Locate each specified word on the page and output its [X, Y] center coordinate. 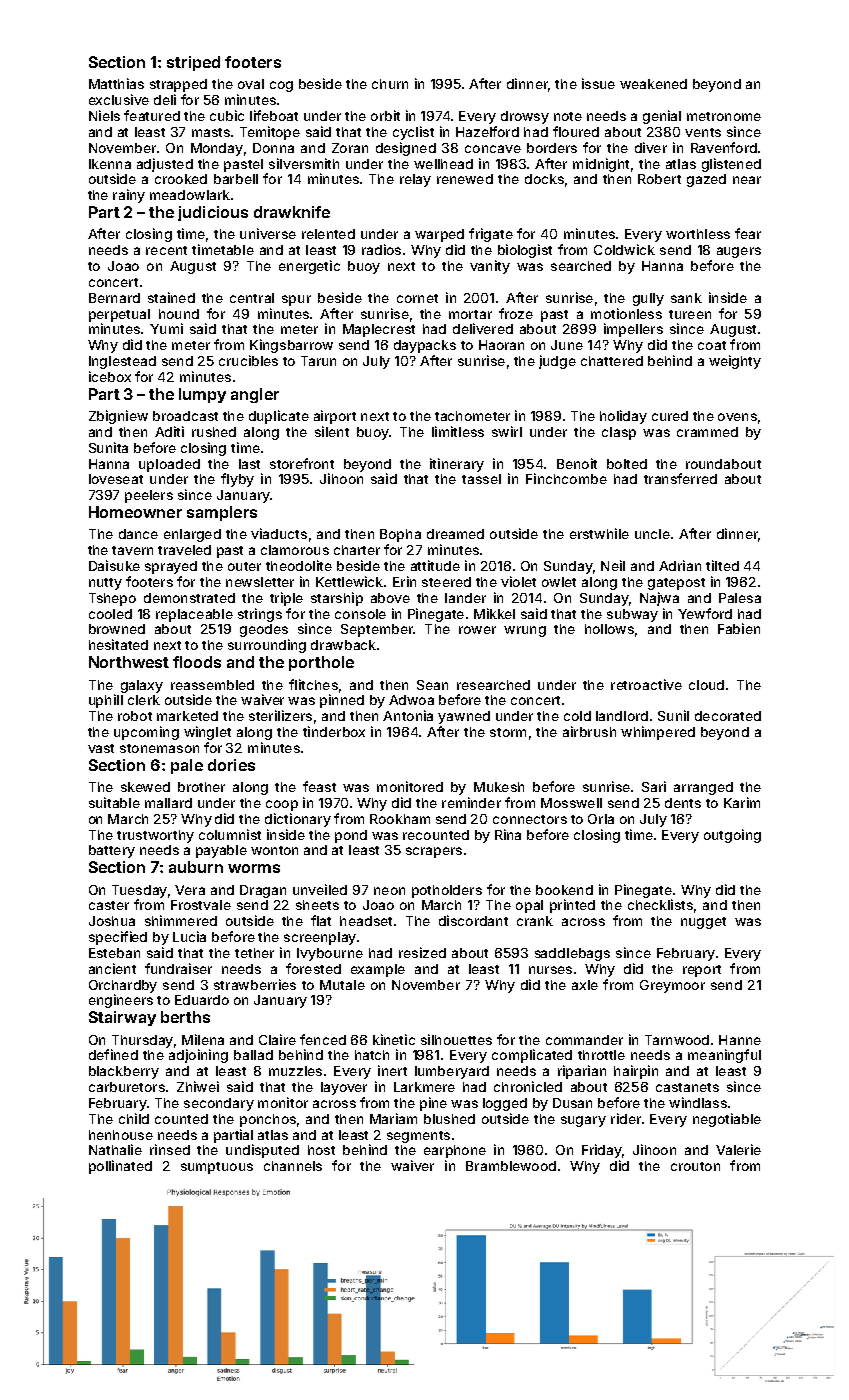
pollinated [120, 1167]
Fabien [739, 628]
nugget [703, 923]
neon [389, 891]
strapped [178, 85]
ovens [737, 417]
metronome [724, 116]
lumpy [202, 395]
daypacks [425, 346]
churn [390, 84]
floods [197, 662]
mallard [168, 803]
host [321, 1150]
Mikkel [494, 613]
